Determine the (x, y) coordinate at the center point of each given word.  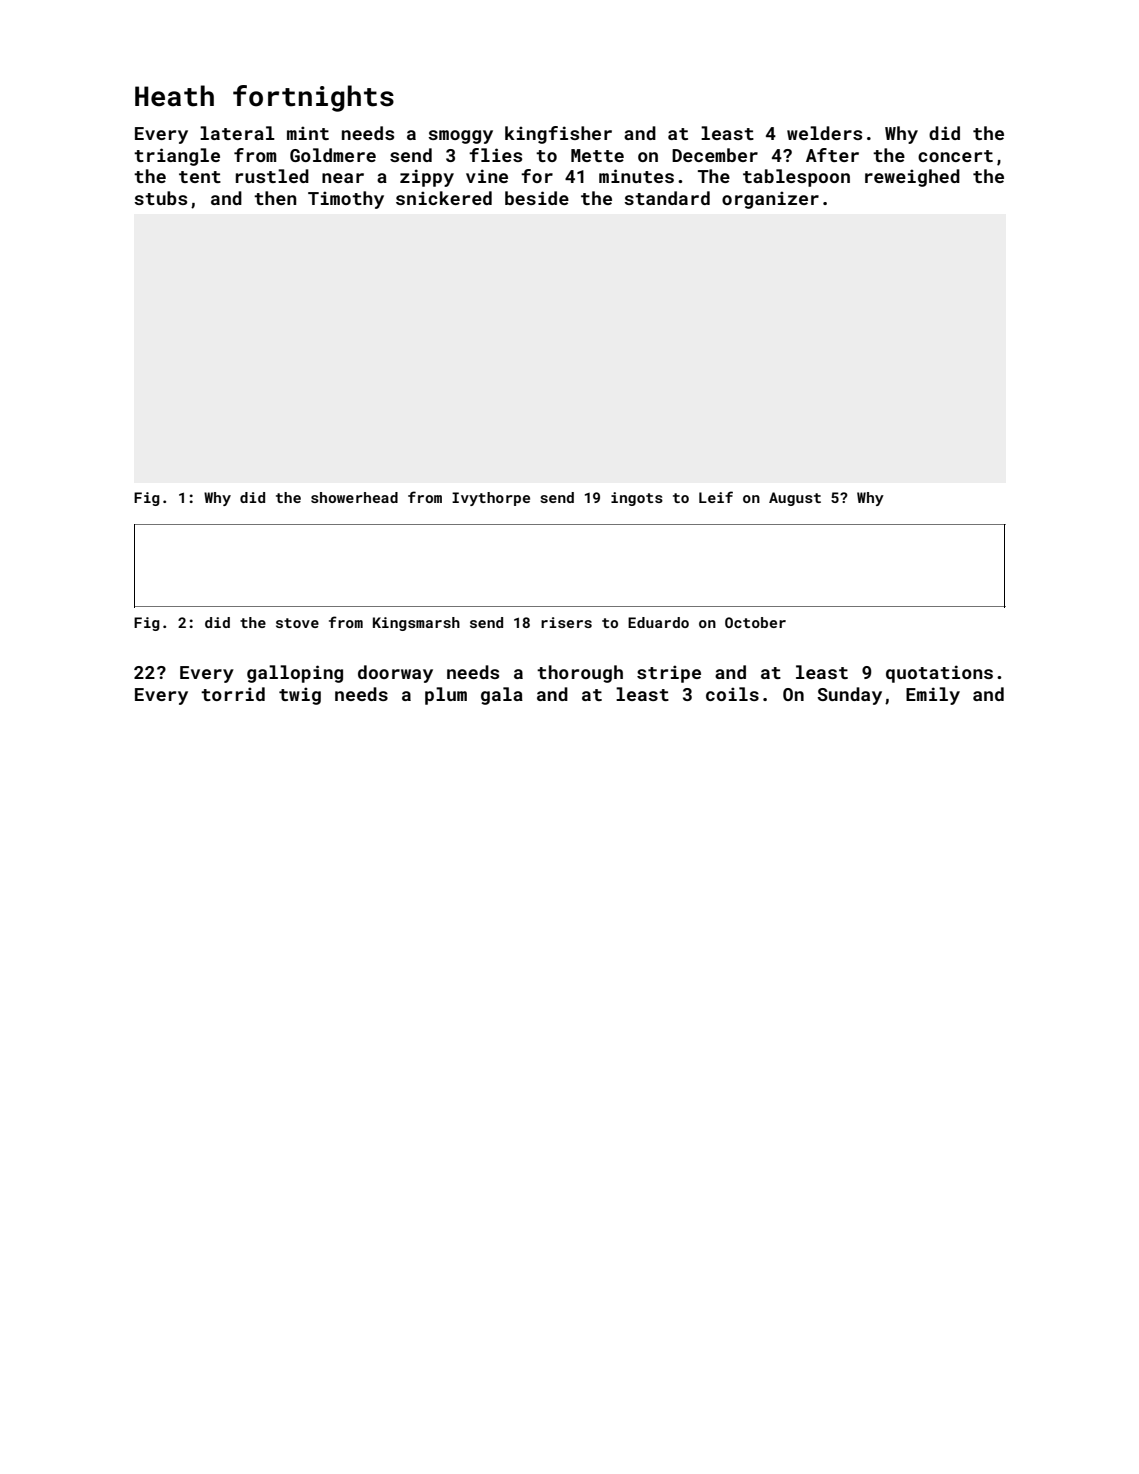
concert (955, 156)
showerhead (354, 497)
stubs (160, 198)
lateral (237, 133)
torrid (233, 694)
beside (537, 198)
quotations (939, 674)
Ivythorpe (491, 499)
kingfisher (558, 135)
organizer (770, 200)
